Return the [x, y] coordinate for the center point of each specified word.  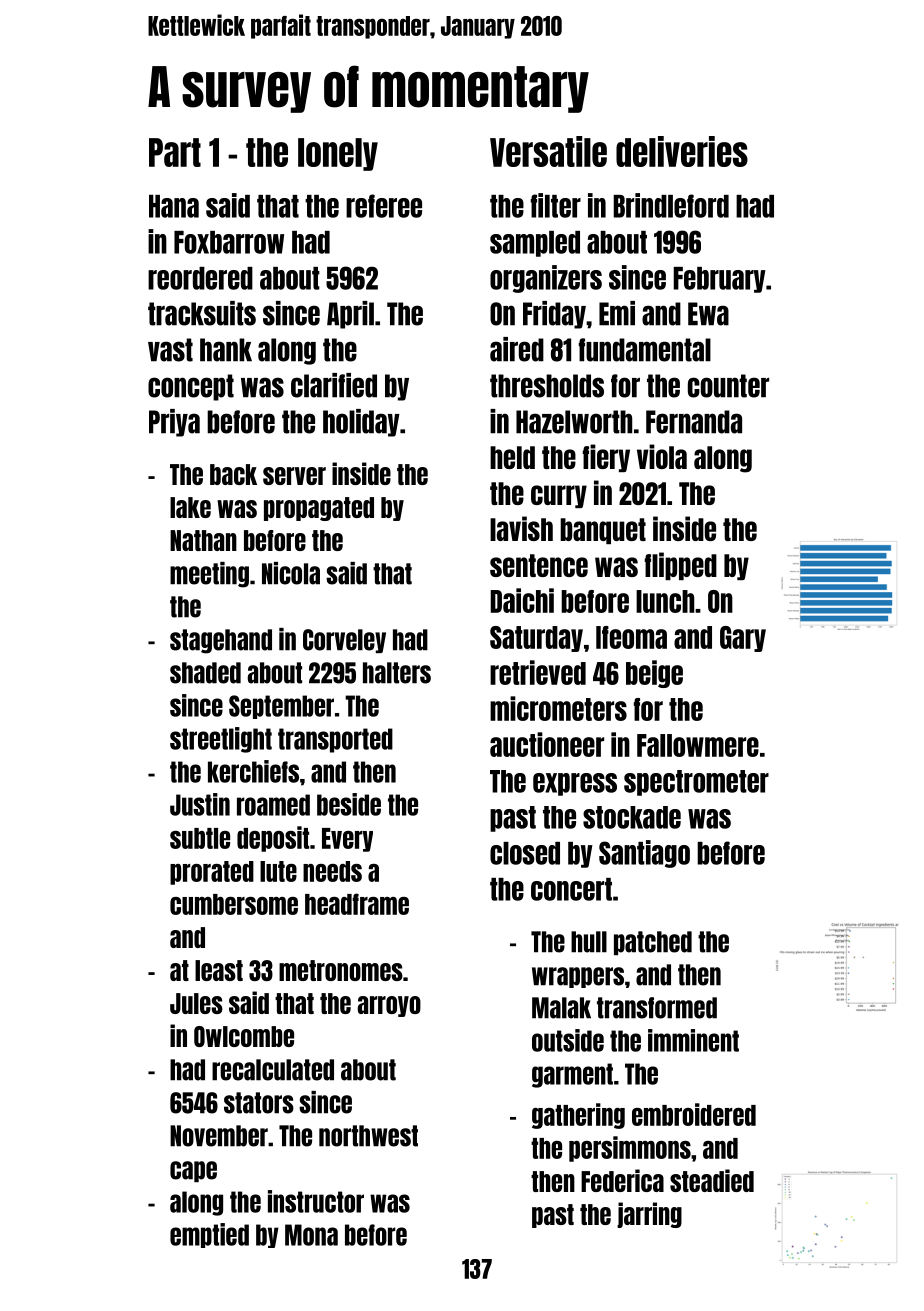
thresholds [547, 386]
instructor [316, 1201]
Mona [311, 1235]
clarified [334, 385]
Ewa [708, 314]
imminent [693, 1040]
